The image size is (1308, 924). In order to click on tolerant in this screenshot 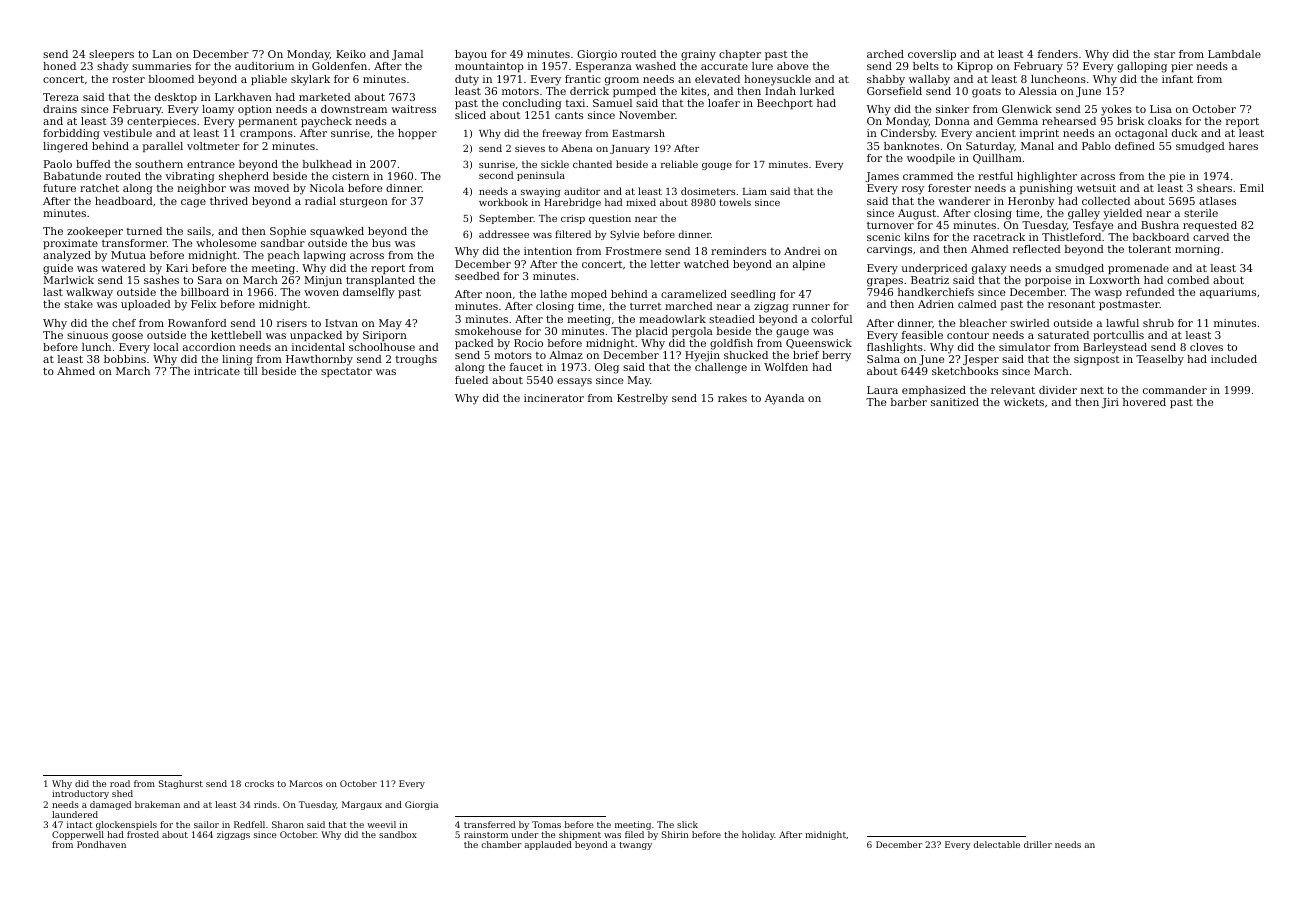, I will do `click(1149, 249)`.
